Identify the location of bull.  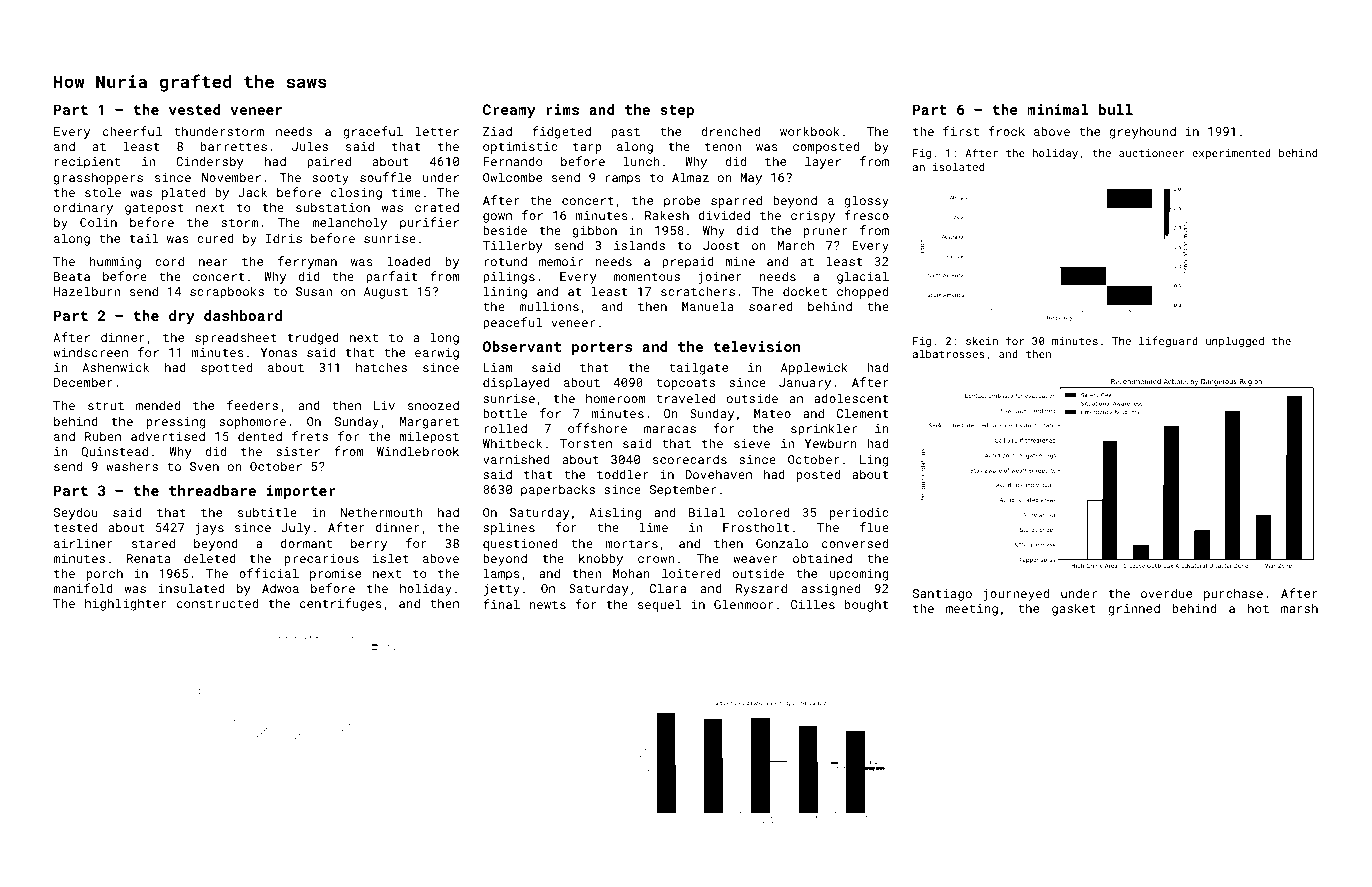
(1116, 109).
